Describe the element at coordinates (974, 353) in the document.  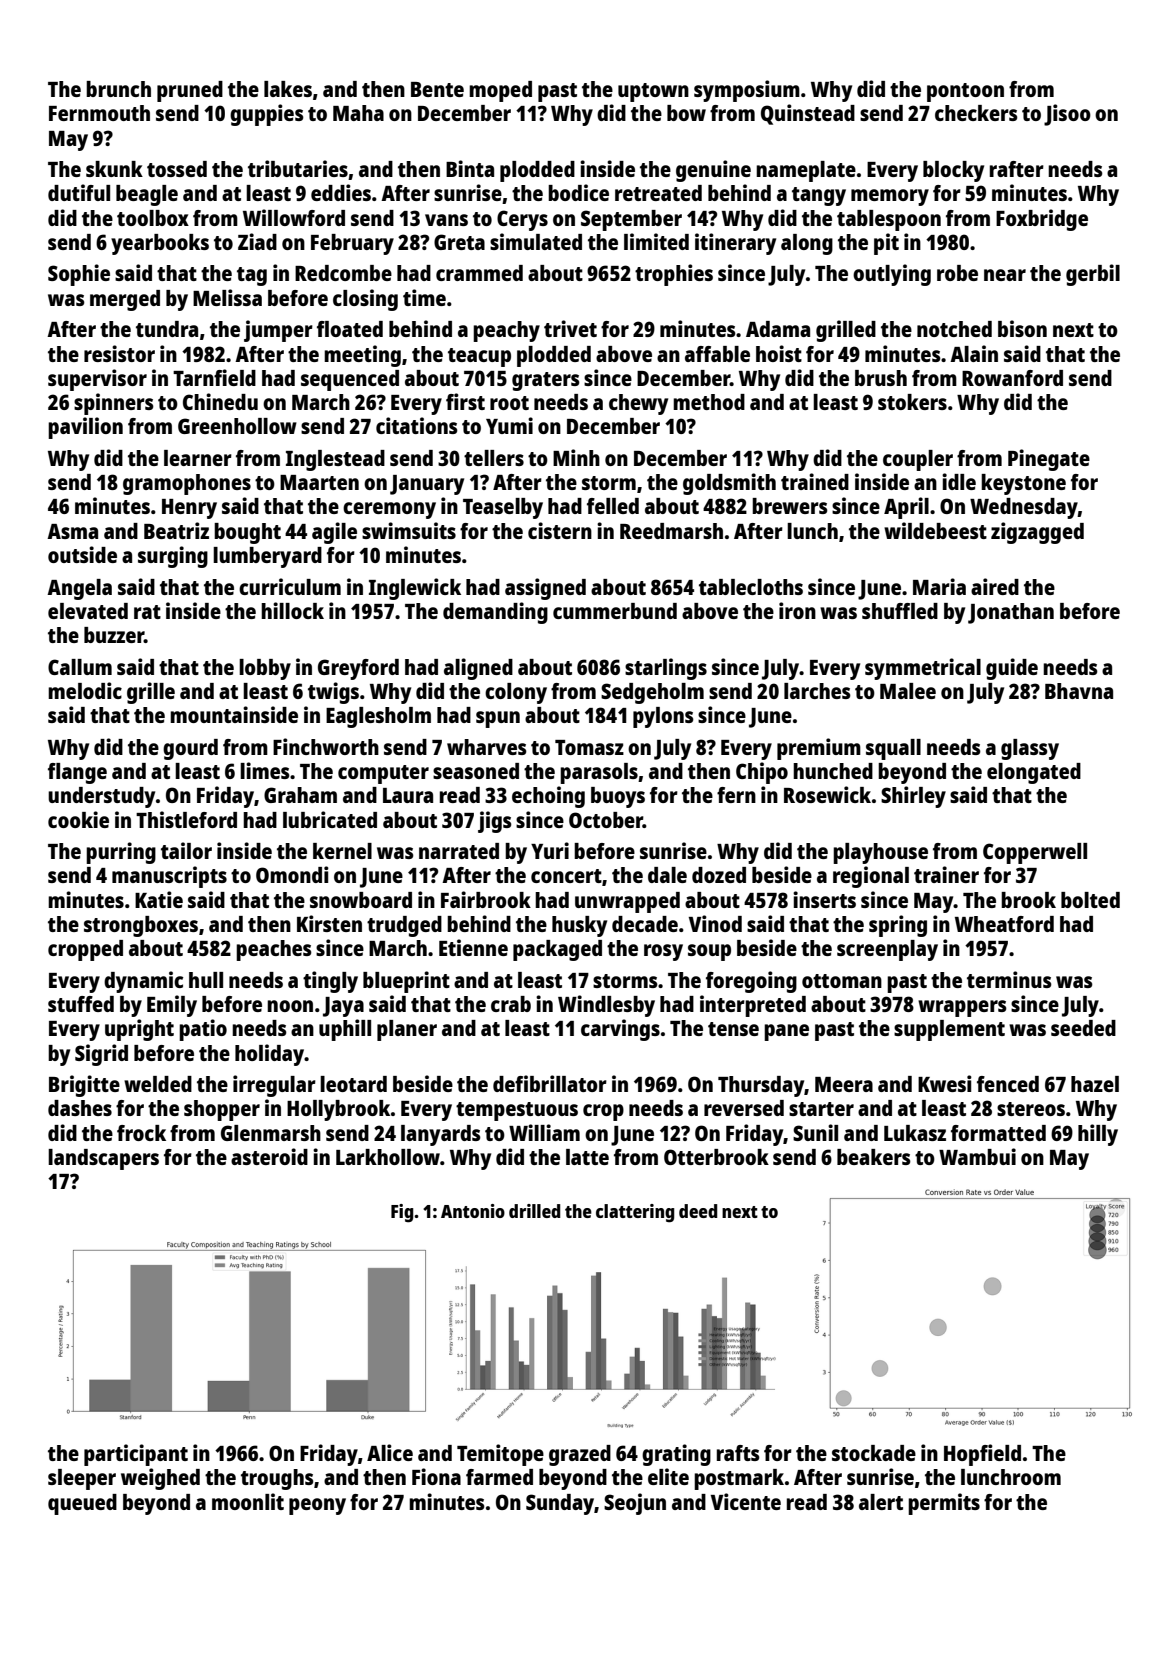
I see `Alain` at that location.
